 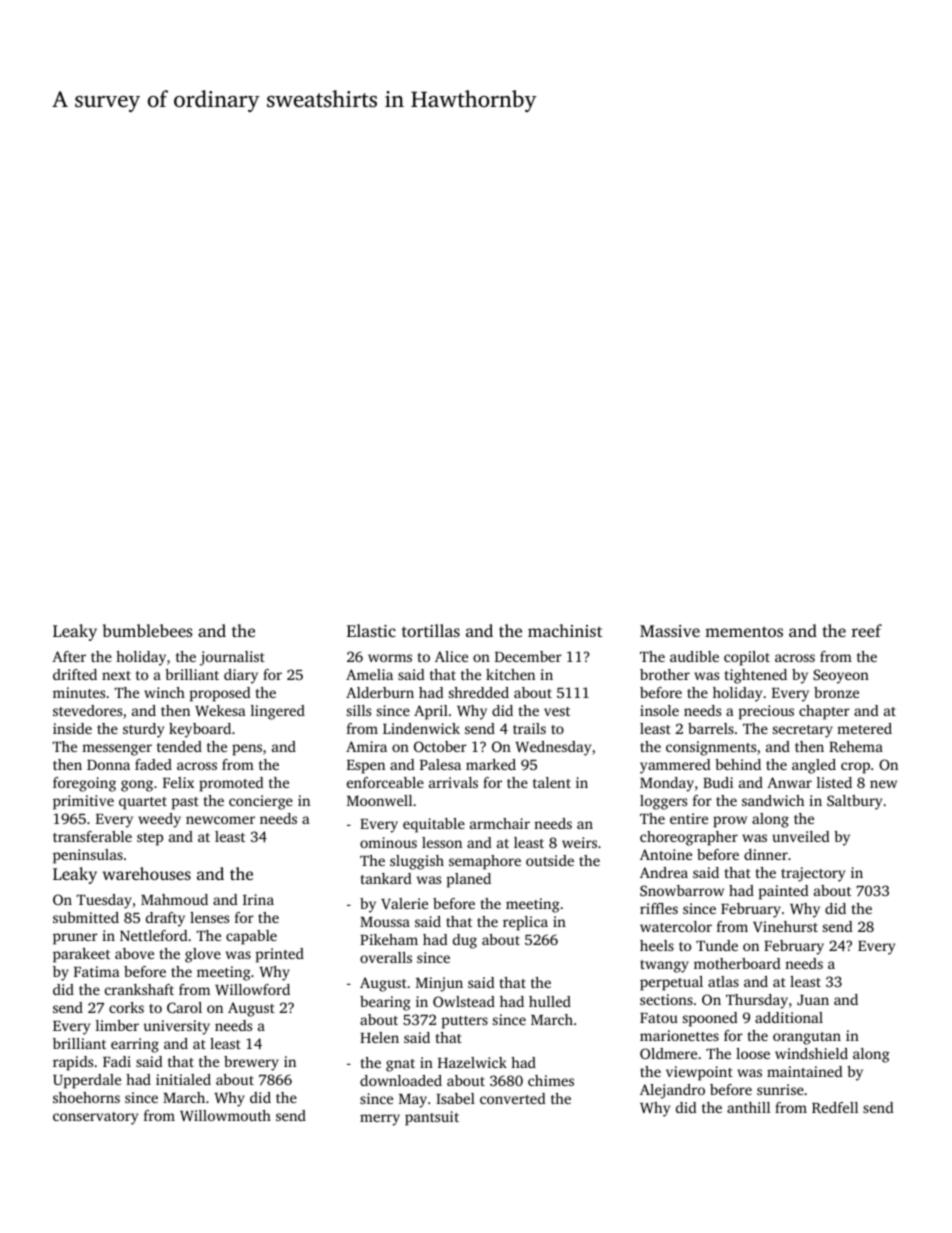 What do you see at coordinates (529, 728) in the document?
I see `trails` at bounding box center [529, 728].
